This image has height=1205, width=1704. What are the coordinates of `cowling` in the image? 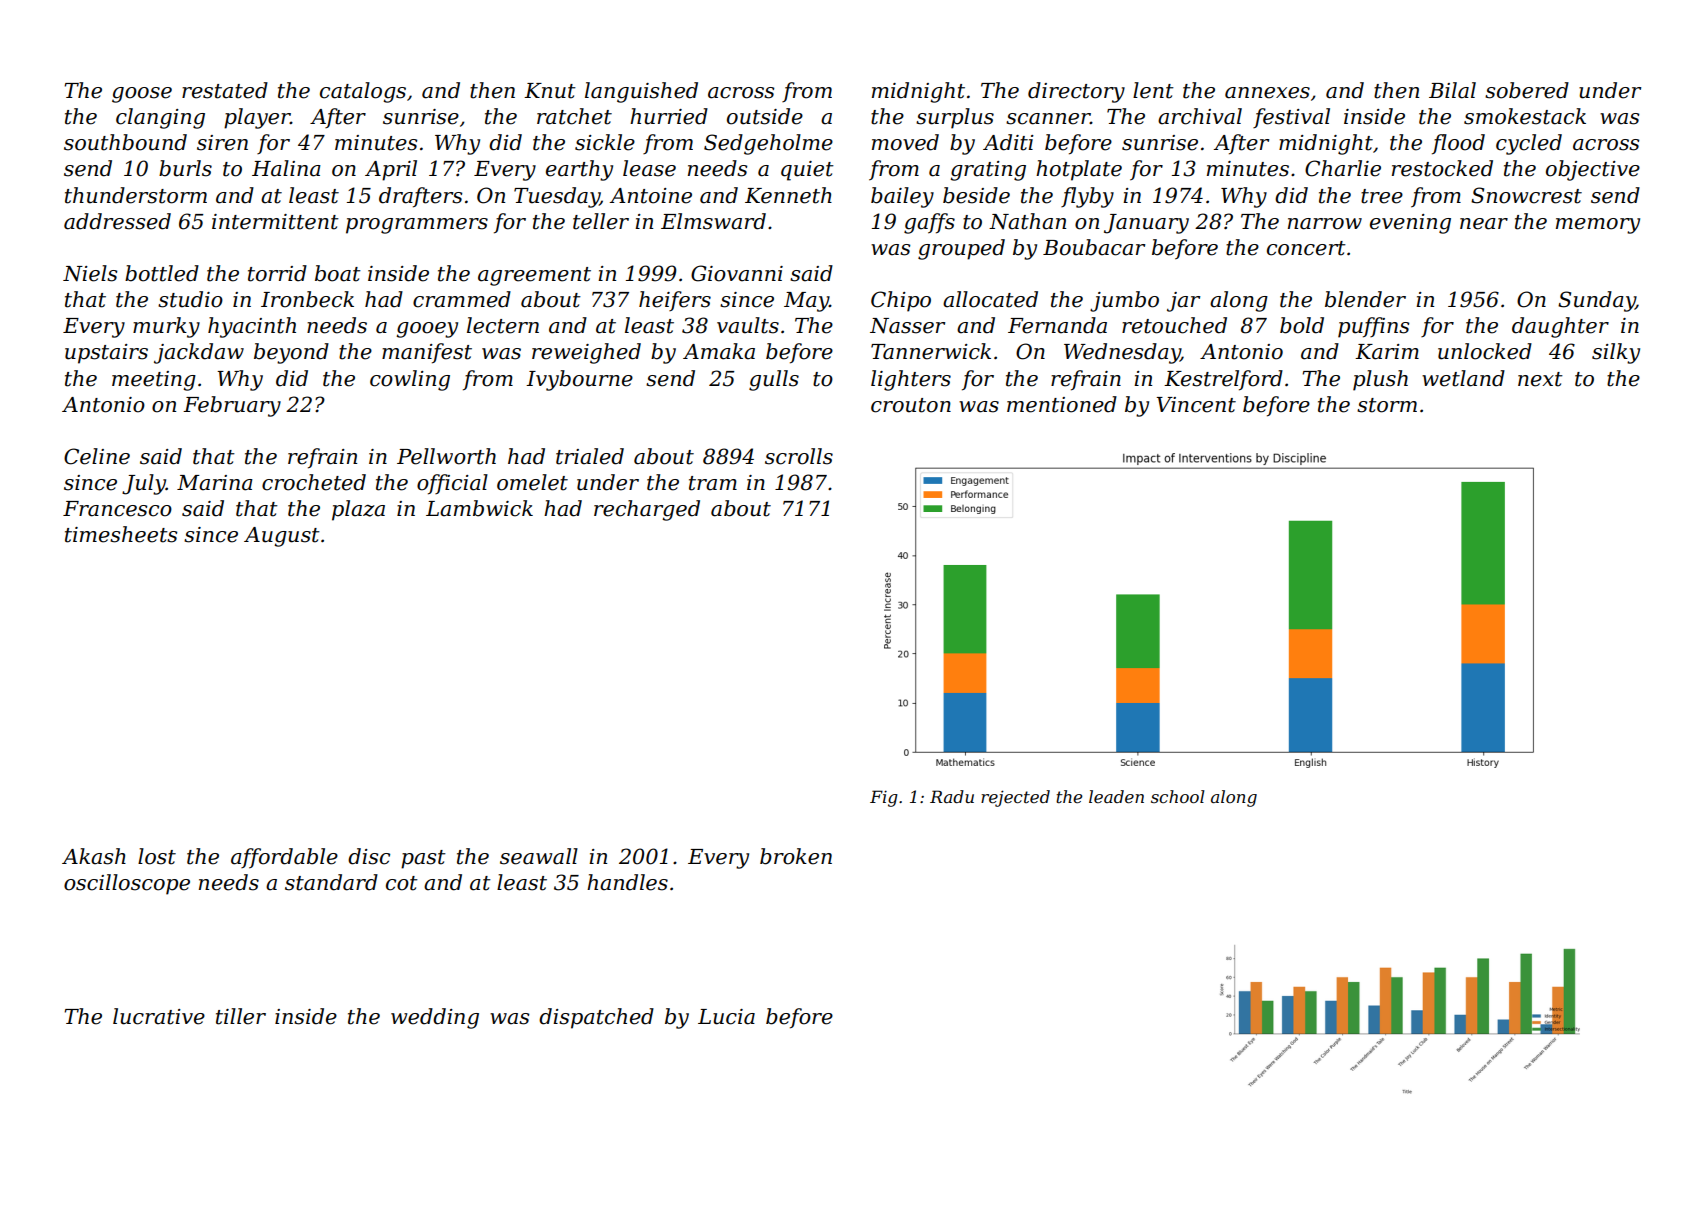 It's located at (410, 380).
